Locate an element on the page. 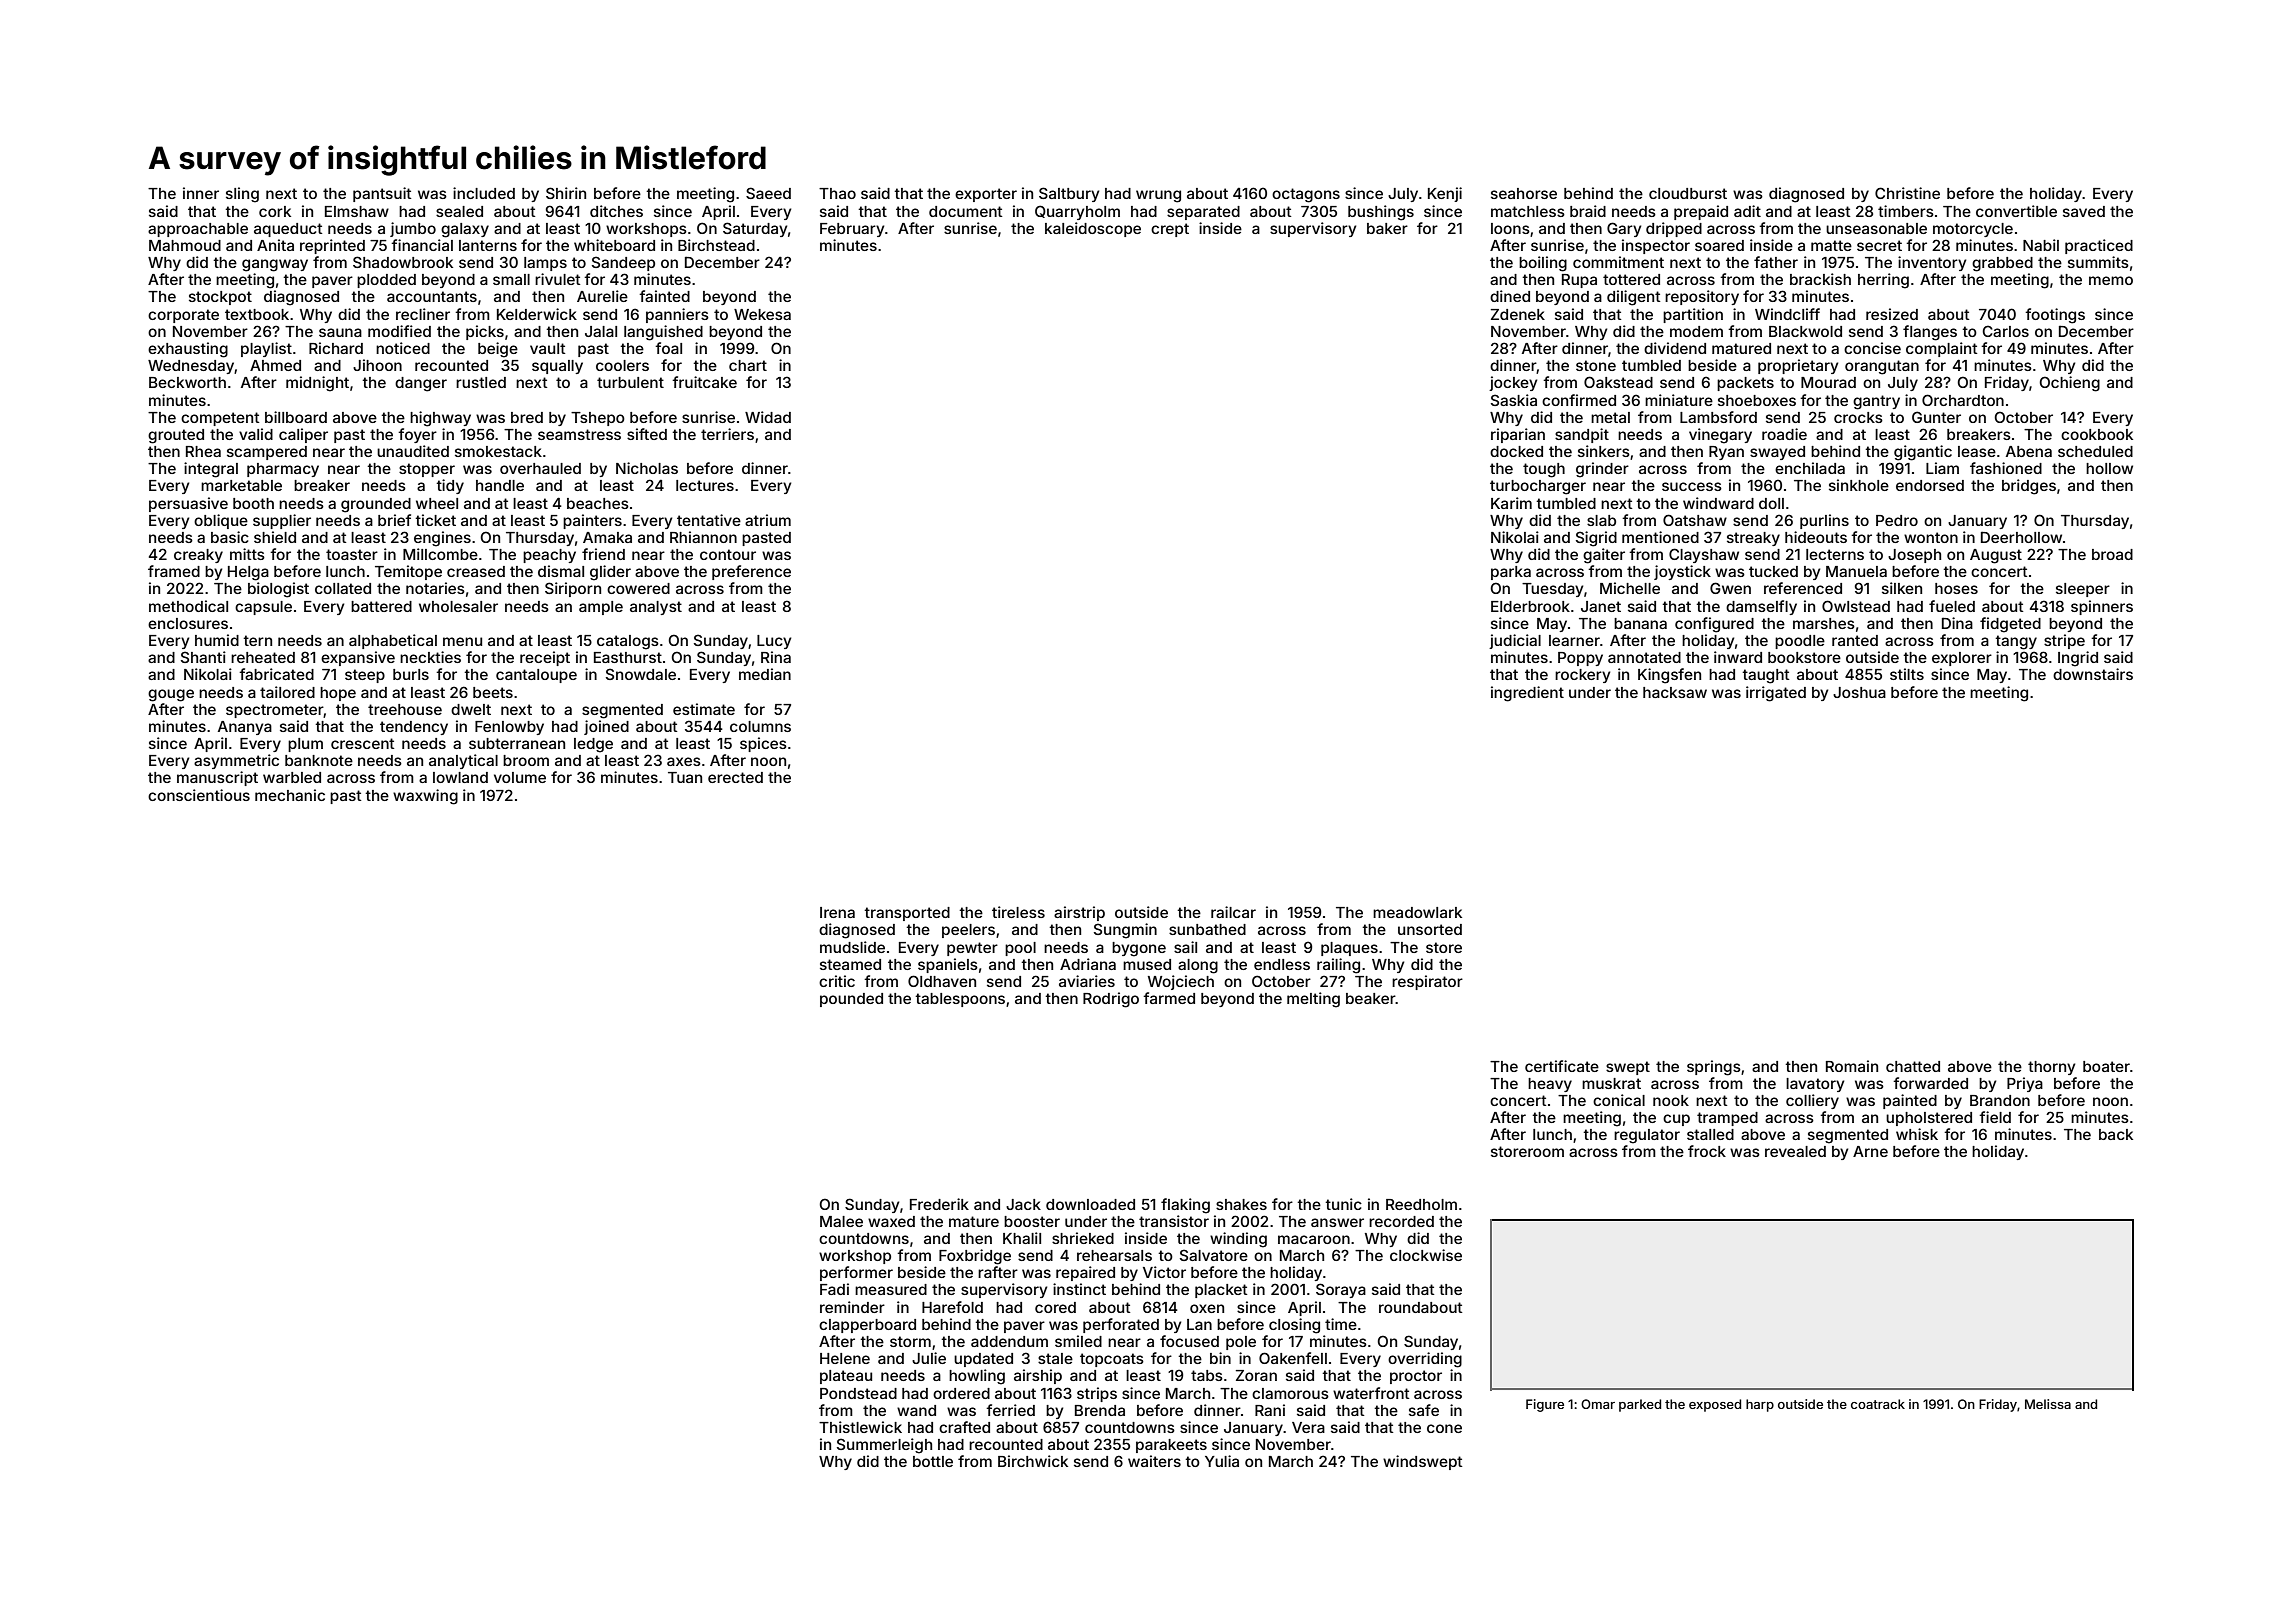 Image resolution: width=2282 pixels, height=1614 pixels. thorny is located at coordinates (2051, 1068).
